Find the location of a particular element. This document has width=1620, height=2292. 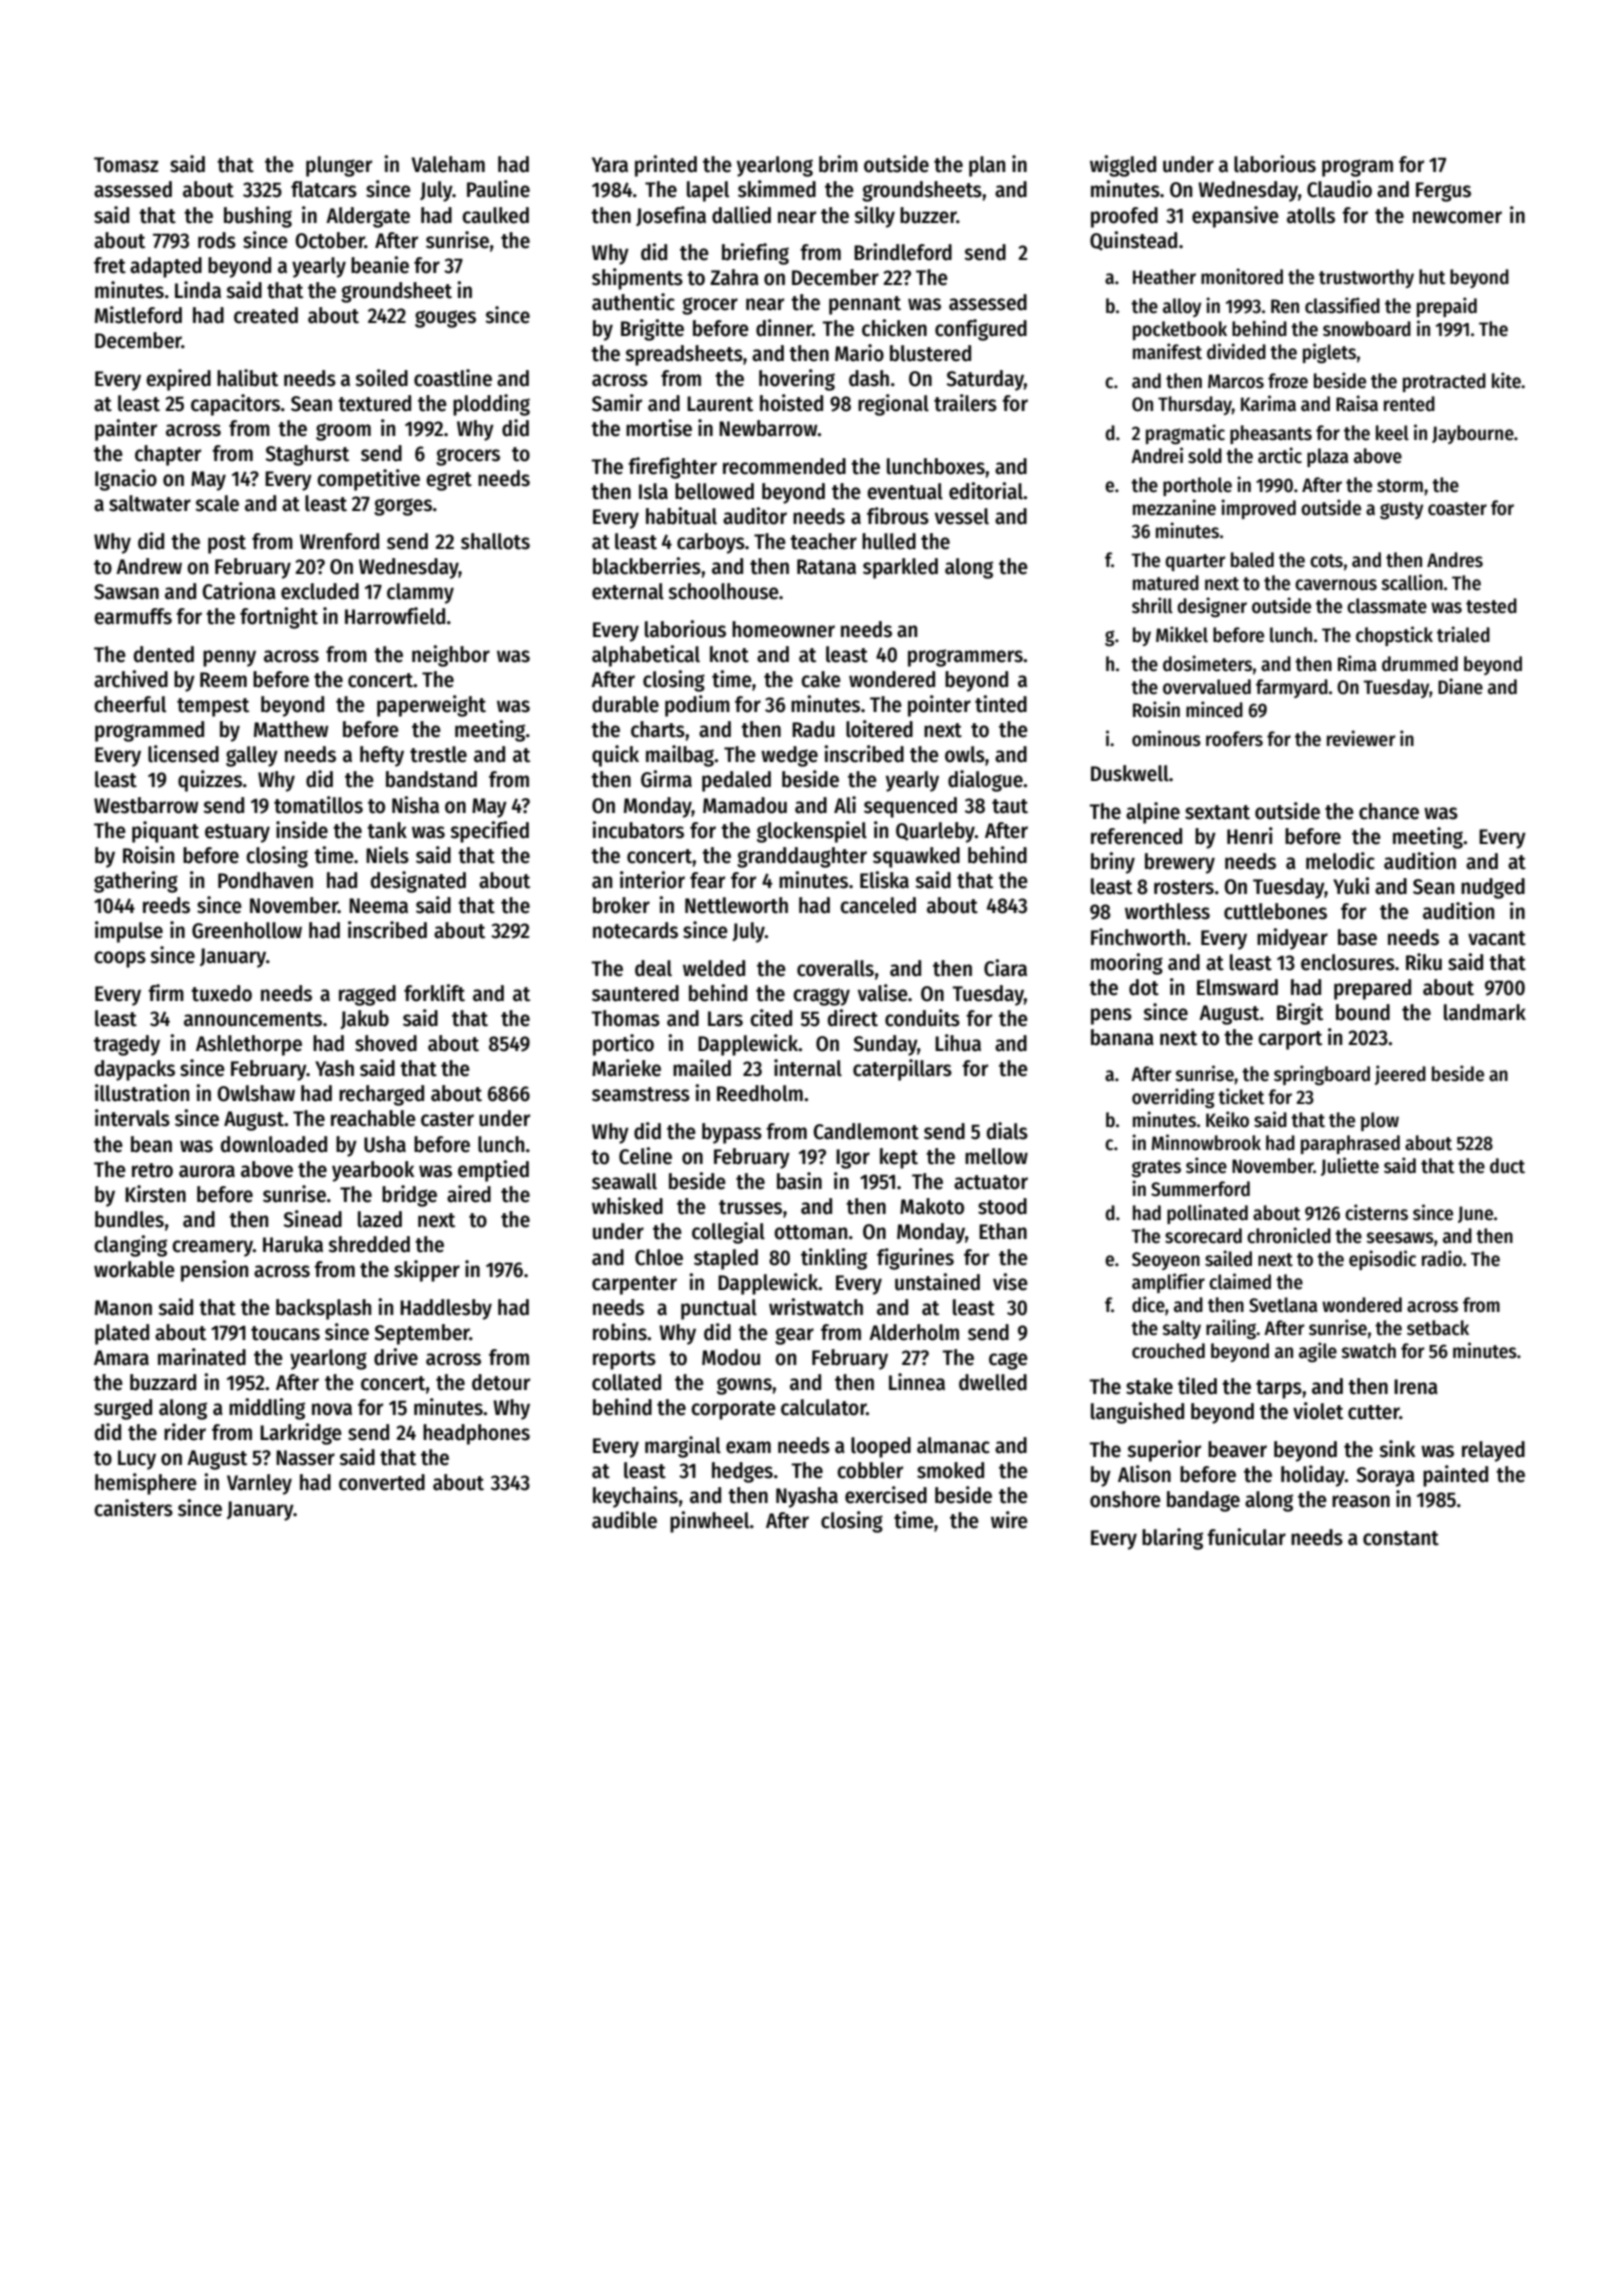

cheerful is located at coordinates (130, 704).
